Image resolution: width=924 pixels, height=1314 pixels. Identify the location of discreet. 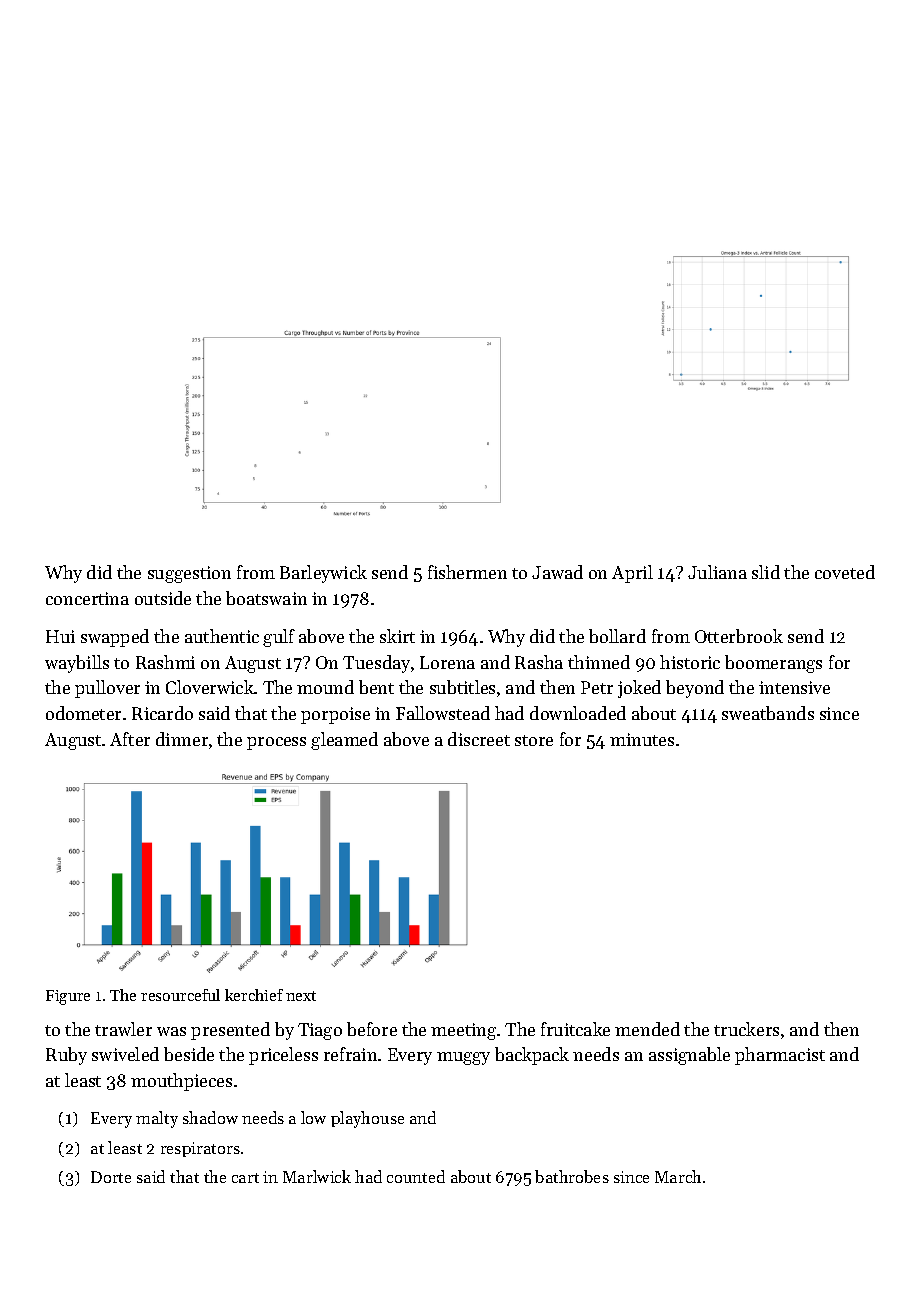
(479, 739).
